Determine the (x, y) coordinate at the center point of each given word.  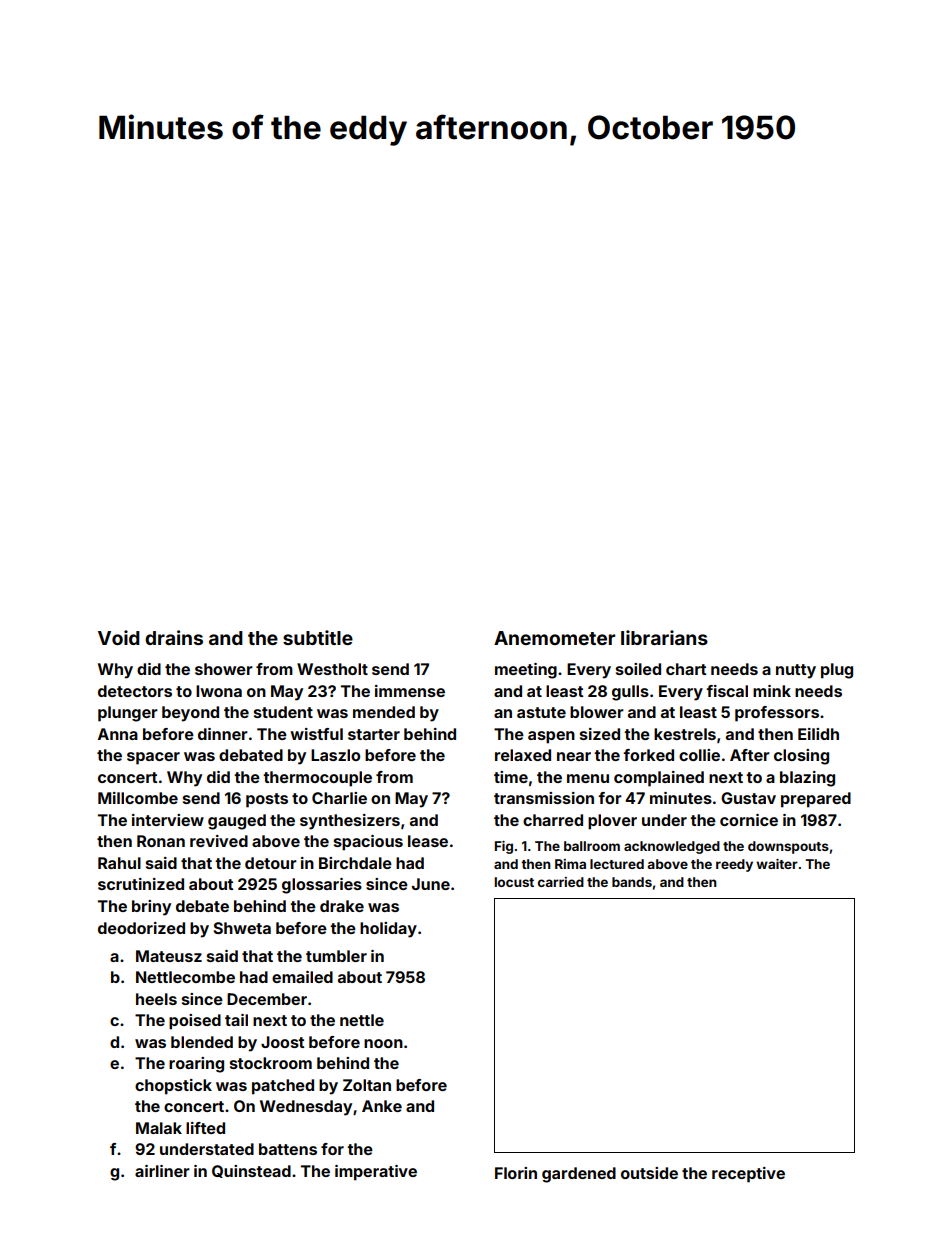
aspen (551, 737)
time (511, 777)
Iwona (219, 691)
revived (219, 841)
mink (772, 691)
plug (837, 671)
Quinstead (251, 1171)
